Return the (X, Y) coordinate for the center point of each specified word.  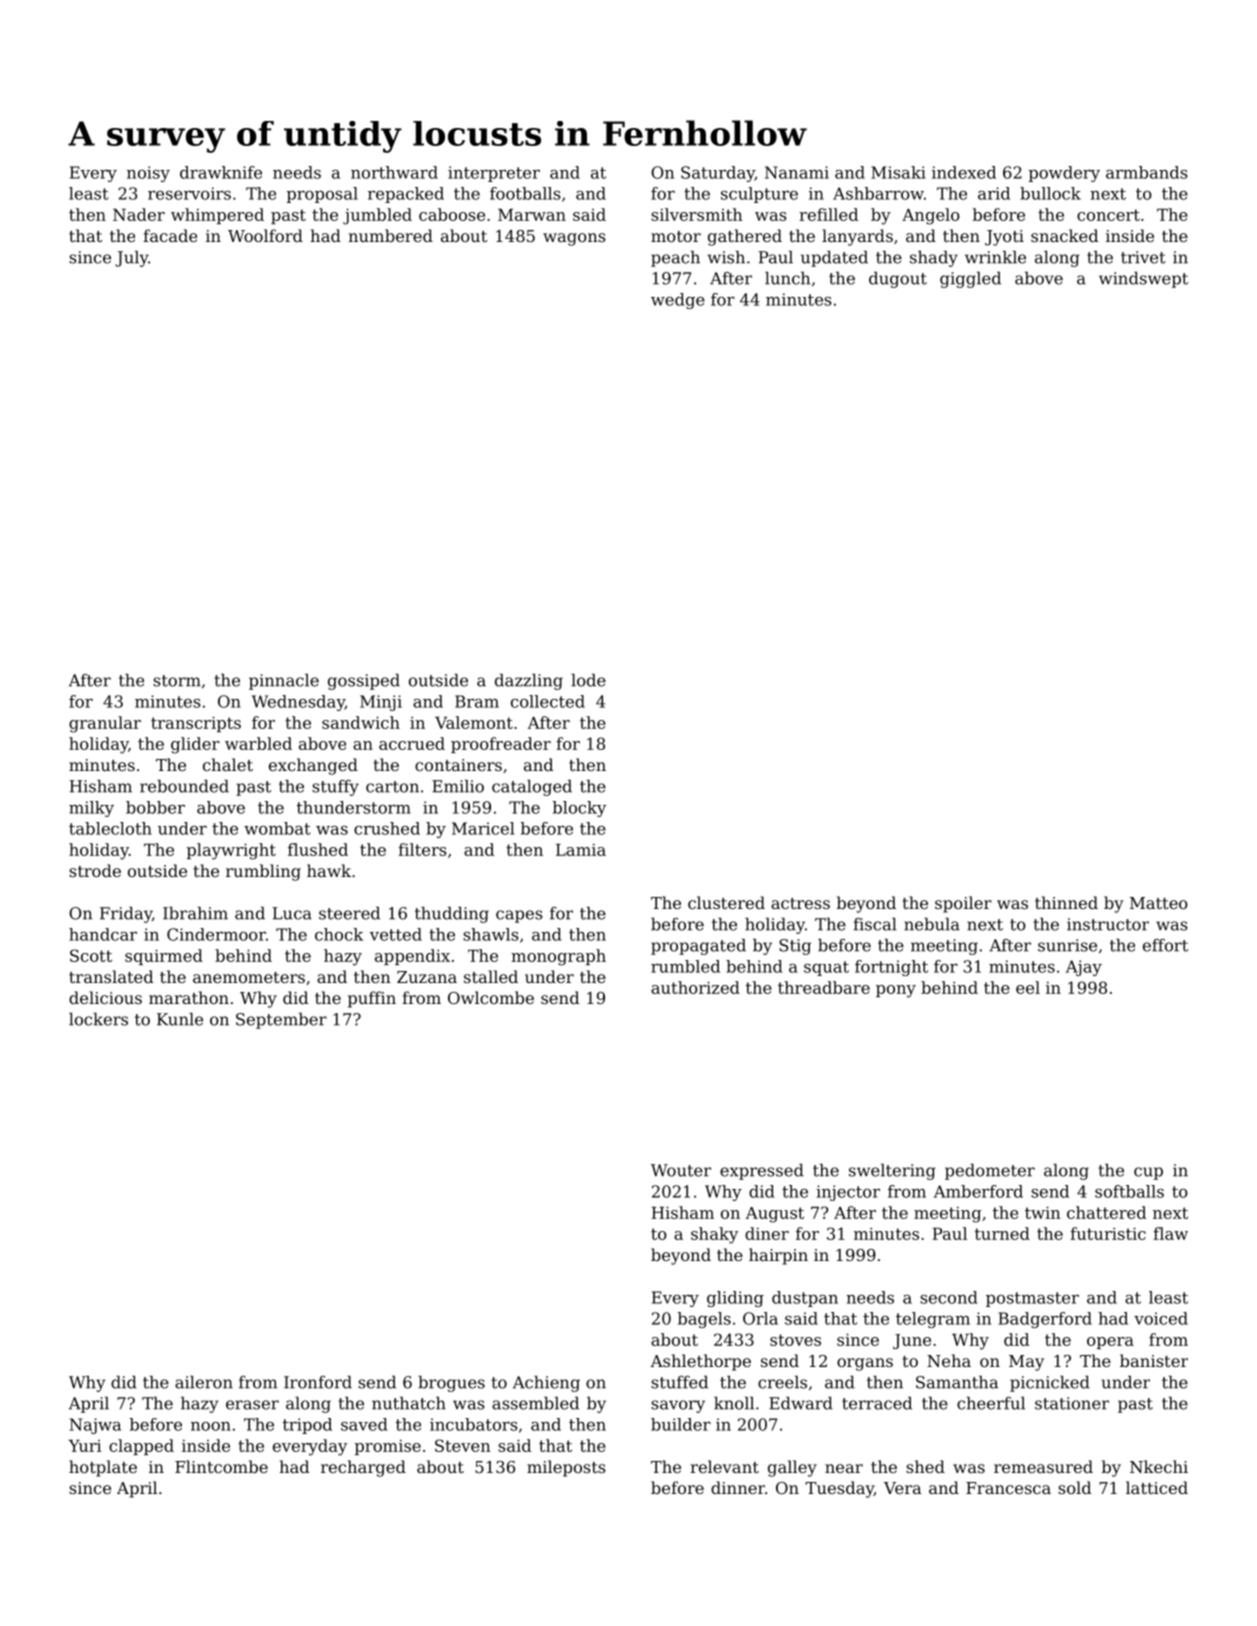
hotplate (103, 1468)
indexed (964, 172)
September (281, 1021)
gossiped (364, 682)
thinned (1066, 902)
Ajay (1084, 968)
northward (394, 172)
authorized (695, 987)
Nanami (797, 172)
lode (588, 680)
